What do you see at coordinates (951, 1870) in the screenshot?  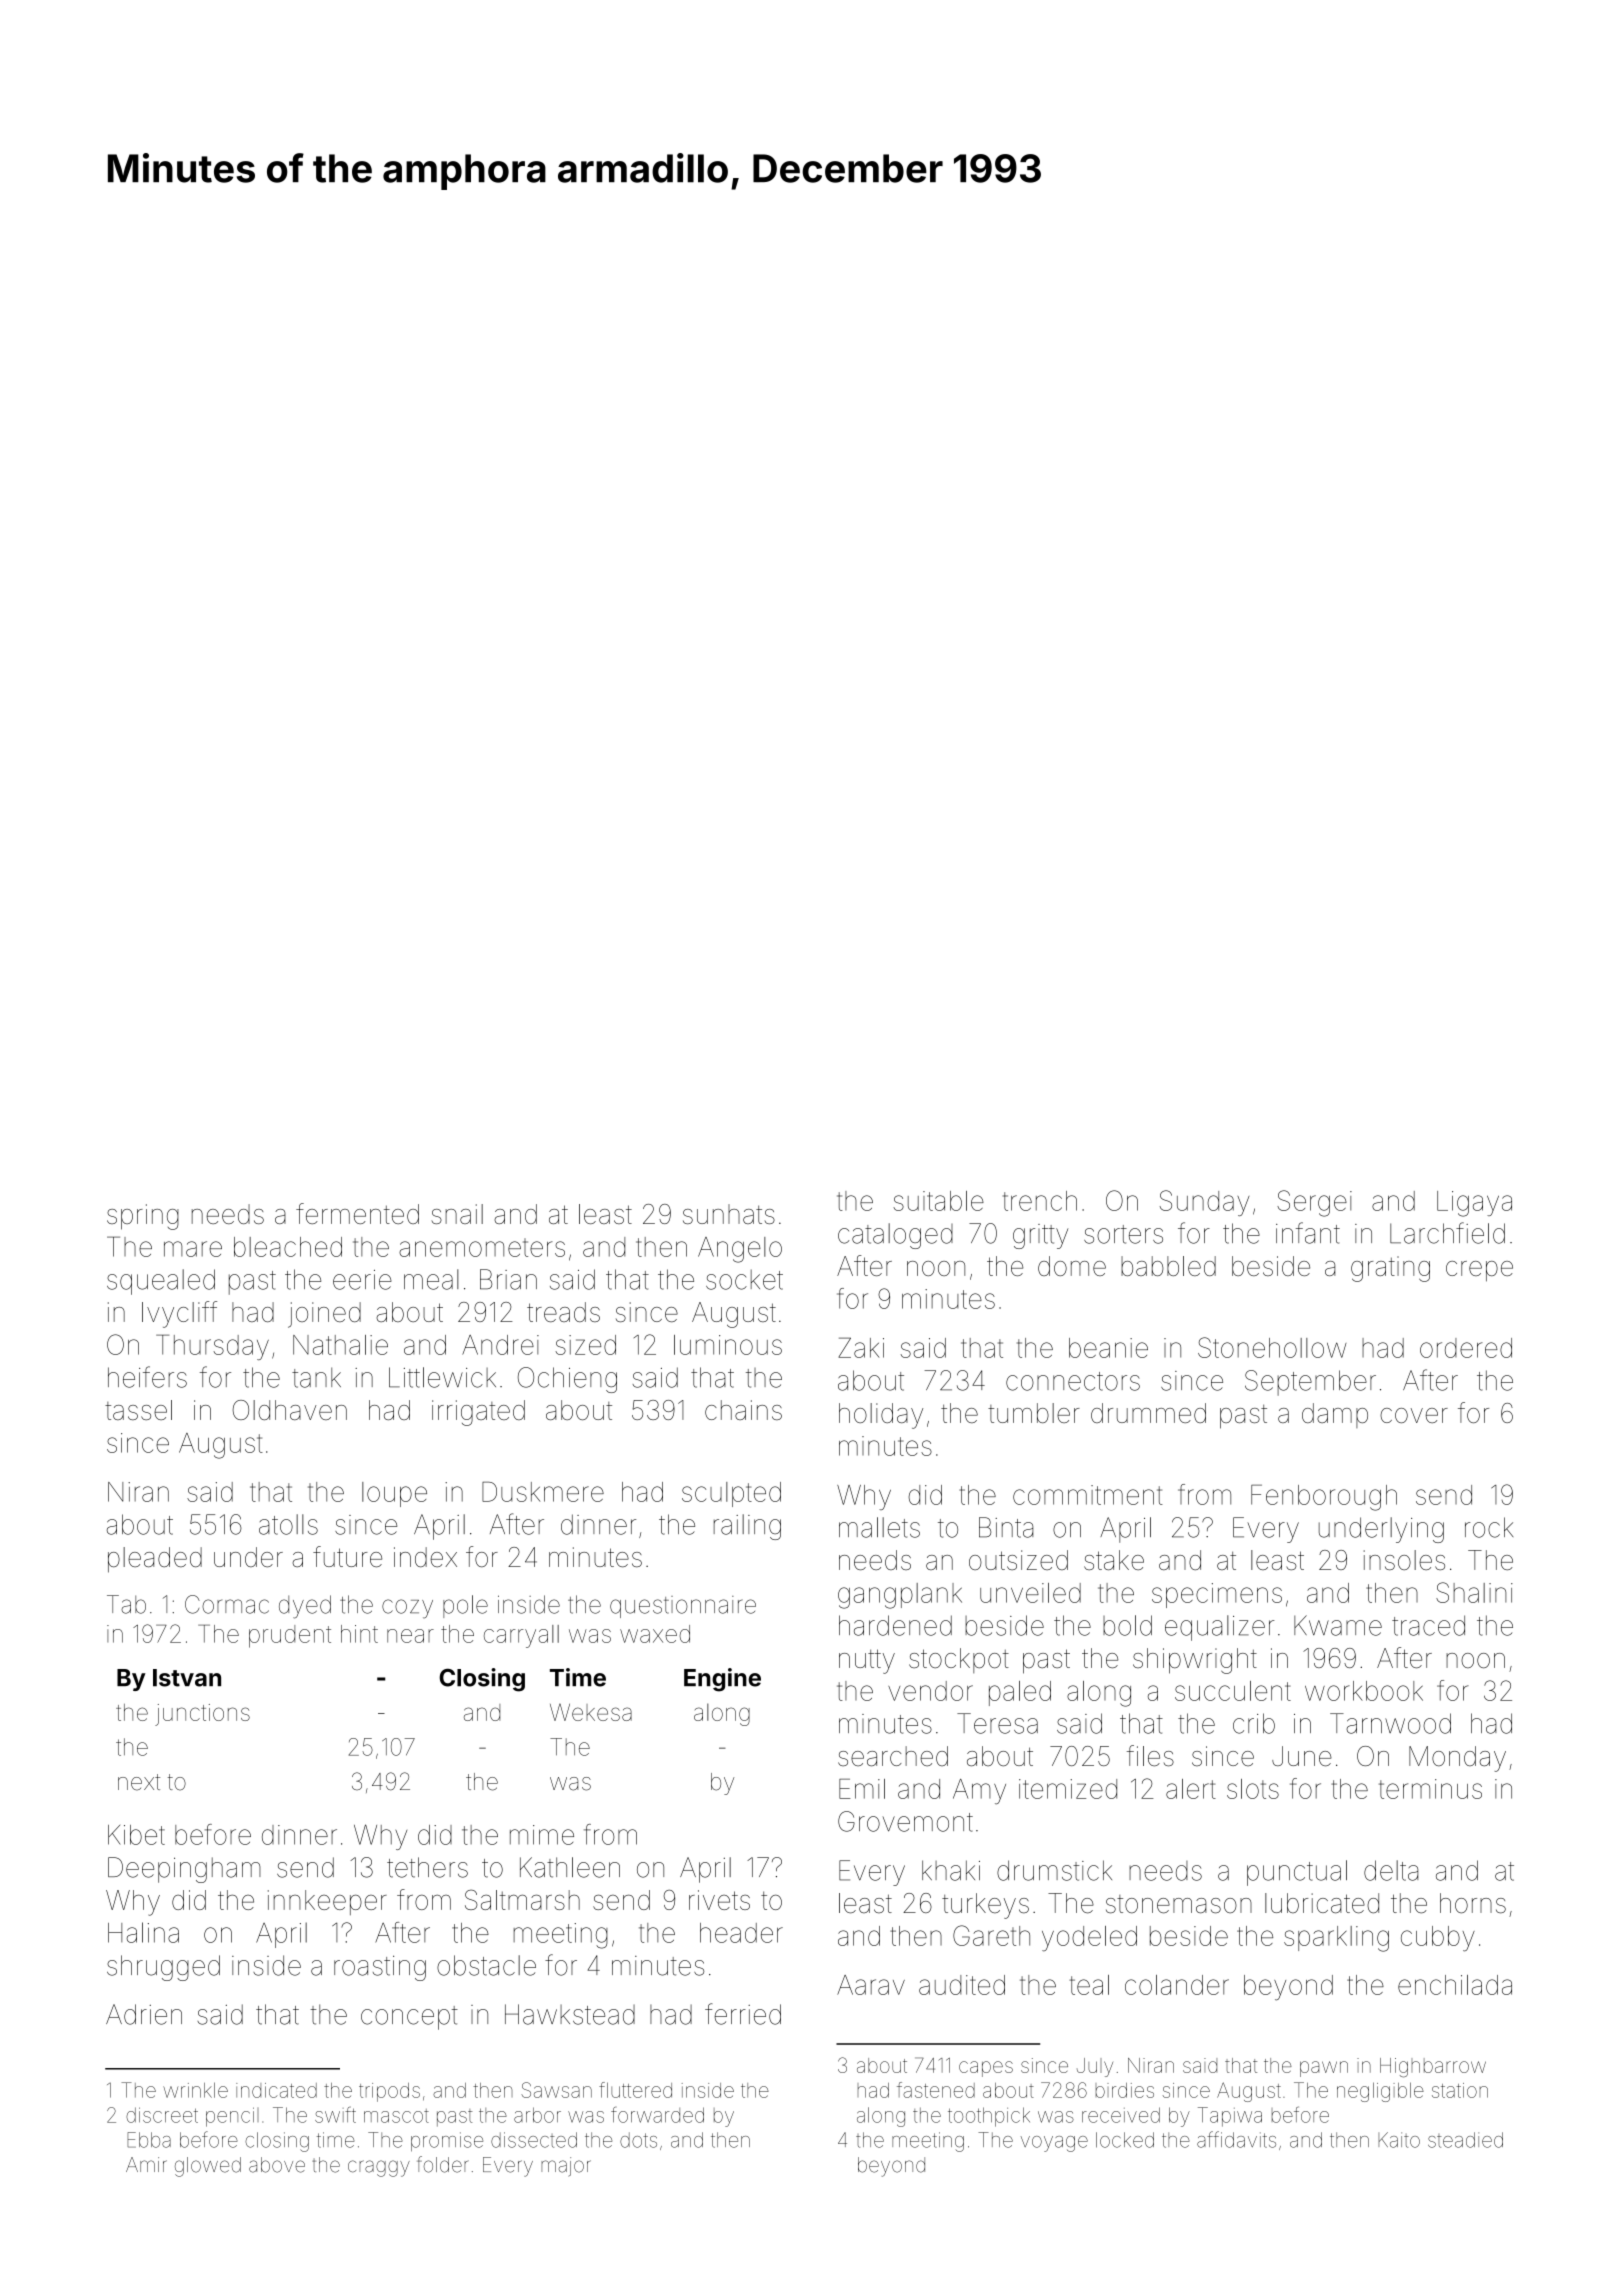 I see `khaki` at bounding box center [951, 1870].
